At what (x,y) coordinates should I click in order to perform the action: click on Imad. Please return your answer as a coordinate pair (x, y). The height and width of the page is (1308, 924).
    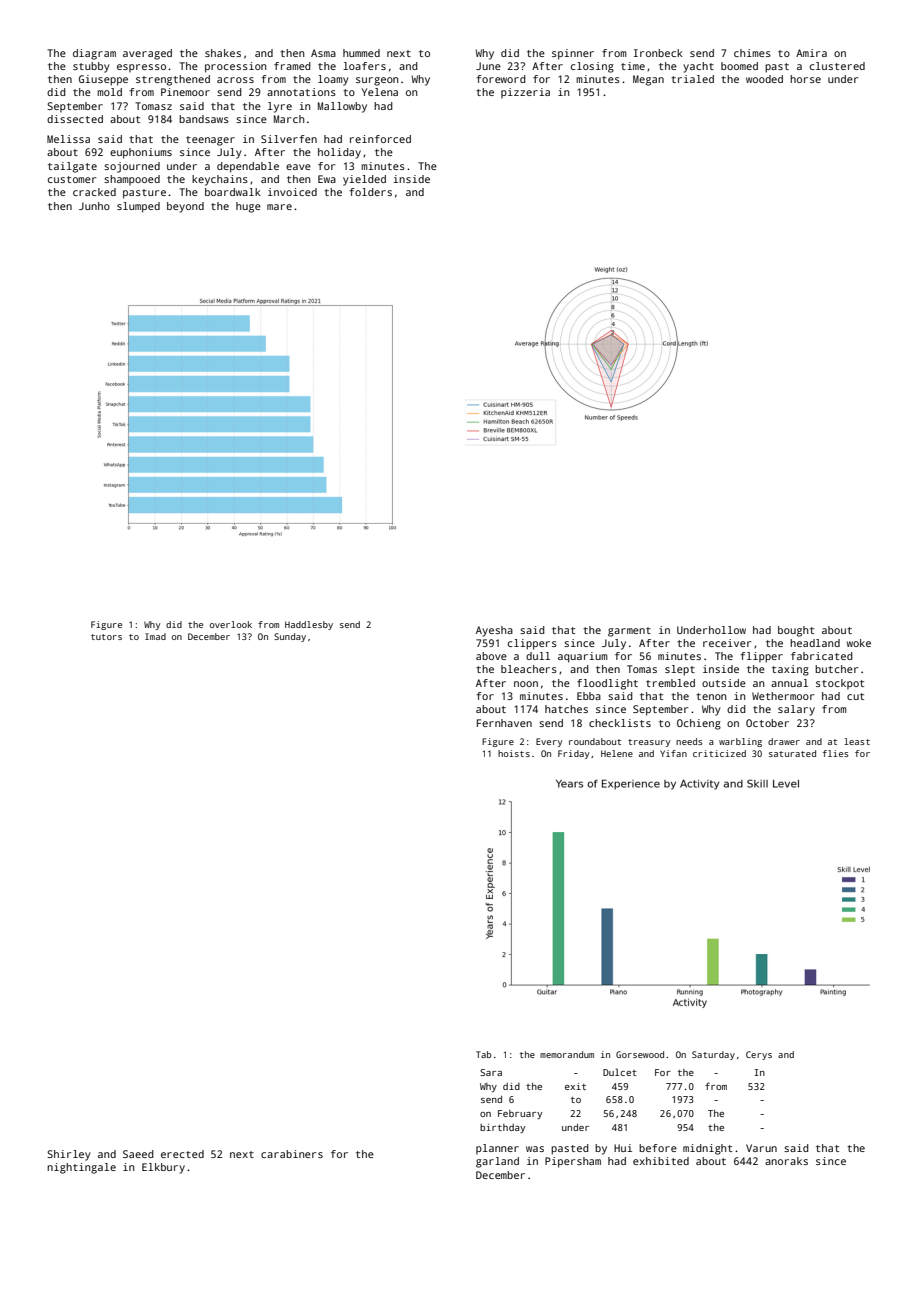
    Looking at the image, I should click on (155, 636).
